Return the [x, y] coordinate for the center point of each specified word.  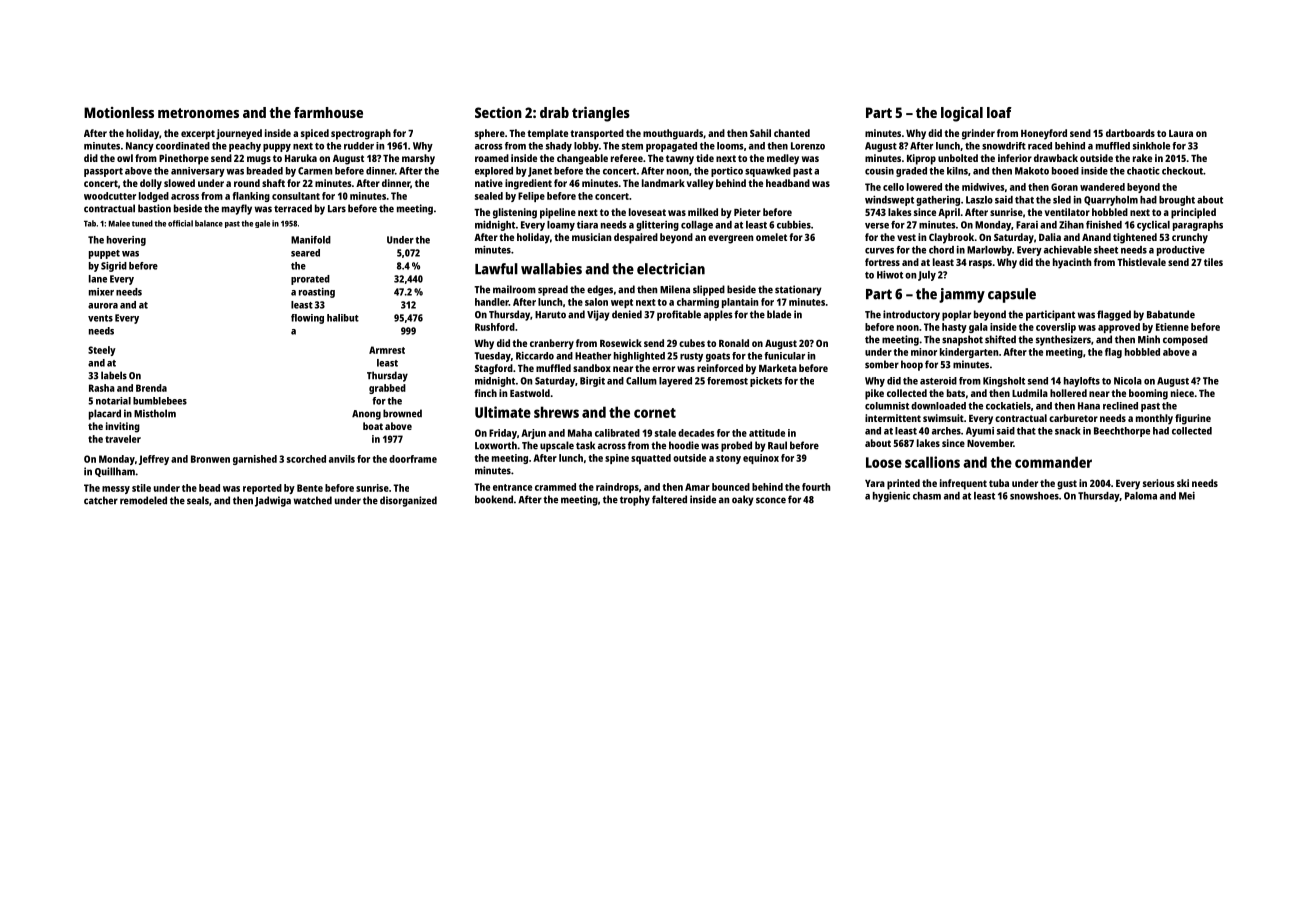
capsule [1012, 295]
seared [305, 253]
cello [893, 187]
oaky [743, 500]
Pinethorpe [184, 159]
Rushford [495, 327]
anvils [342, 459]
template [547, 134]
